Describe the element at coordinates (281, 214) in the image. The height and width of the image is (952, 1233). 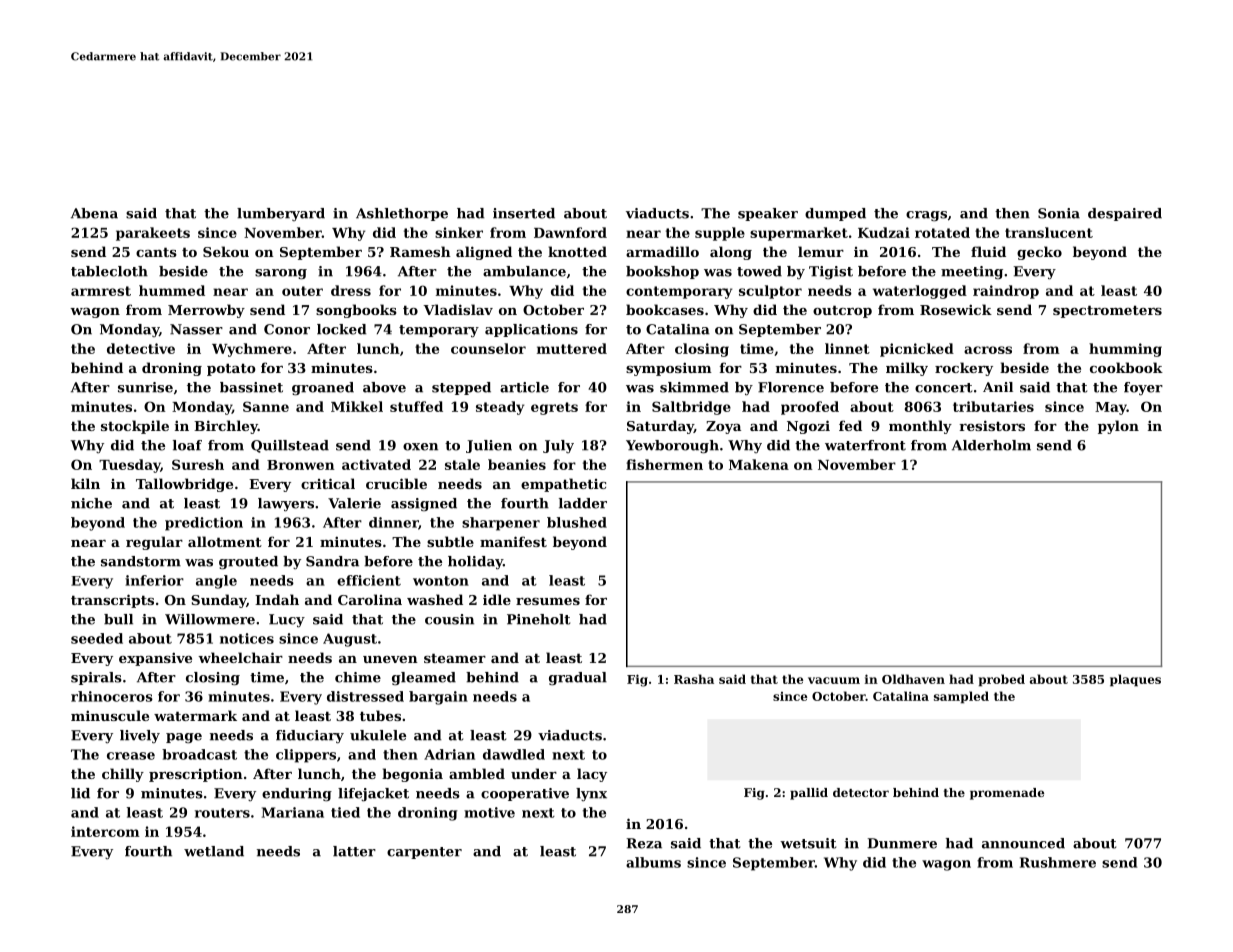
I see `lumberyard` at that location.
